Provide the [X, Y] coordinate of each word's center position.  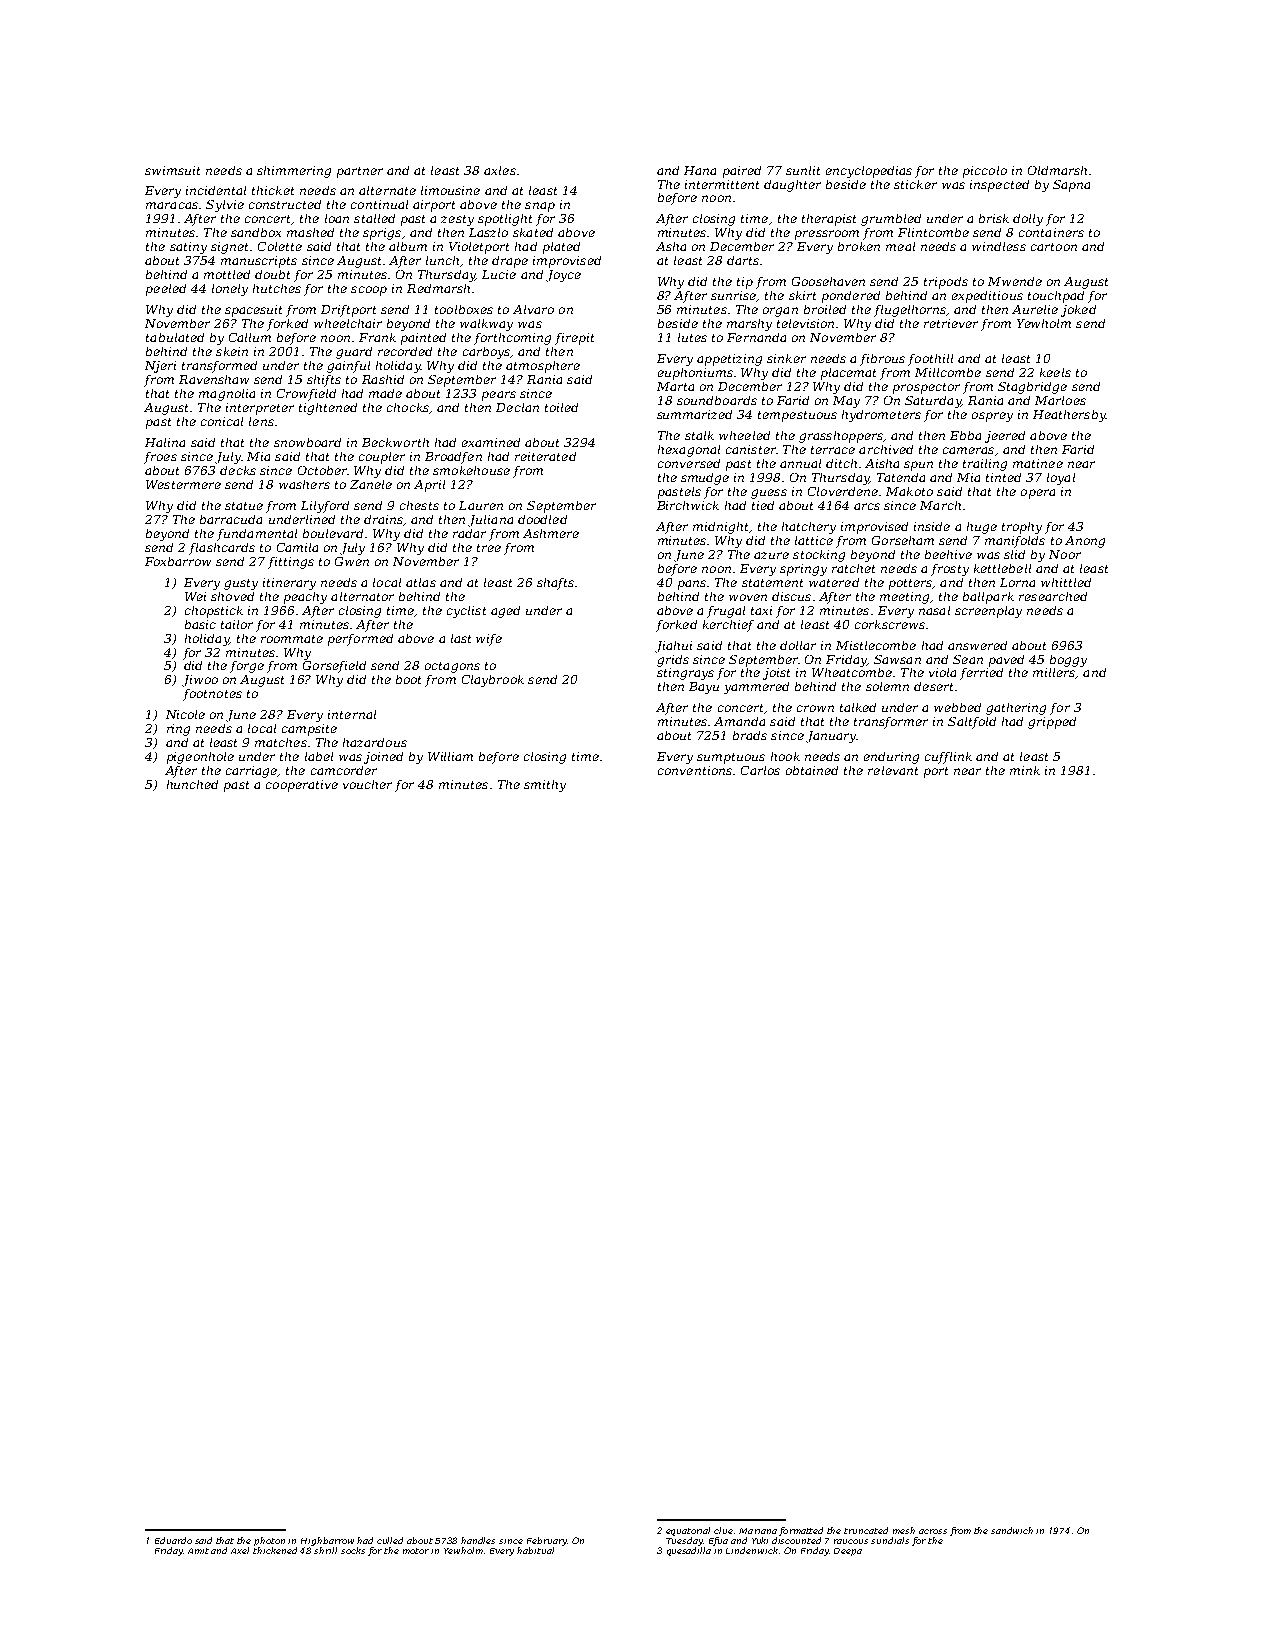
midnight [720, 528]
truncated [866, 1530]
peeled [166, 290]
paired [742, 172]
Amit [198, 1551]
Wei [195, 596]
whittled [1066, 582]
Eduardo [173, 1540]
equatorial [688, 1531]
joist [776, 674]
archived [886, 449]
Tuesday [684, 1541]
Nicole [185, 714]
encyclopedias [869, 172]
